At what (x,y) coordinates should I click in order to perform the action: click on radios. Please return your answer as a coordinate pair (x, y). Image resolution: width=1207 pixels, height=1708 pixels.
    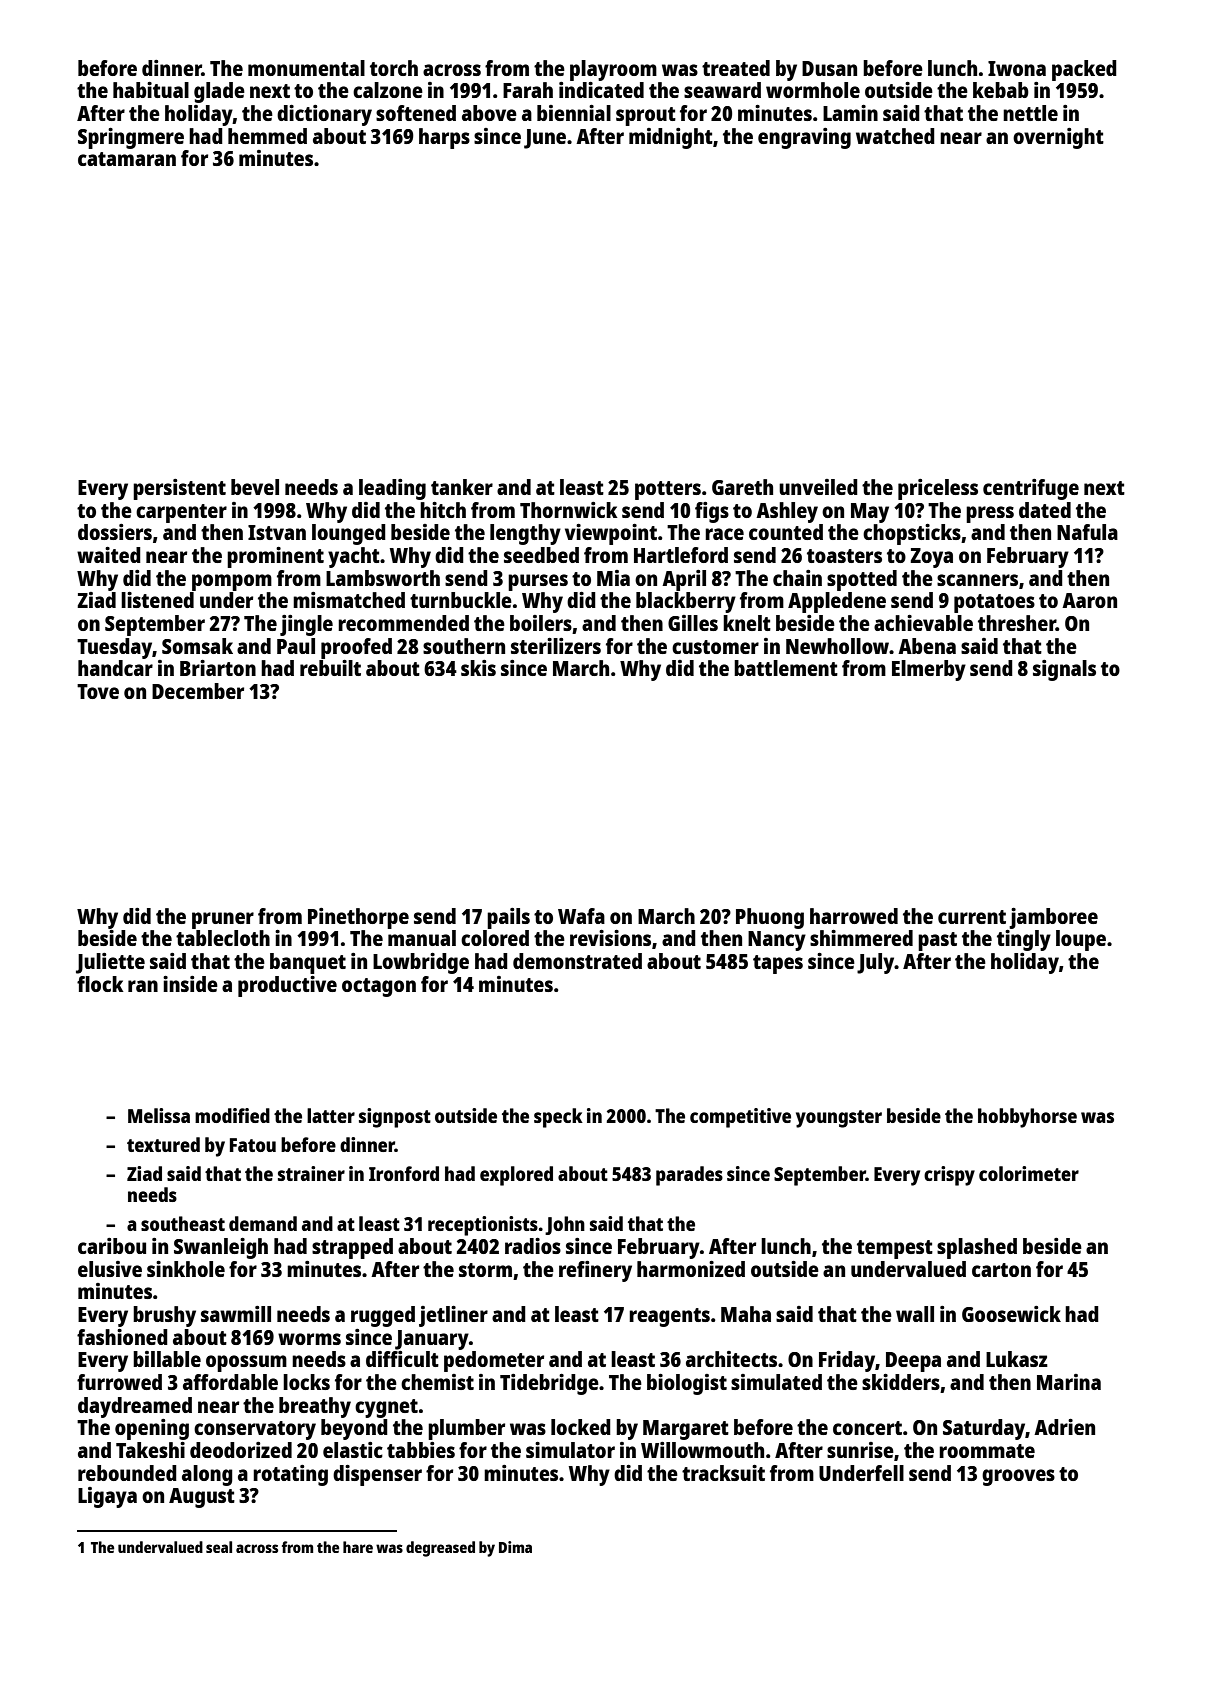
    Looking at the image, I should click on (533, 1246).
